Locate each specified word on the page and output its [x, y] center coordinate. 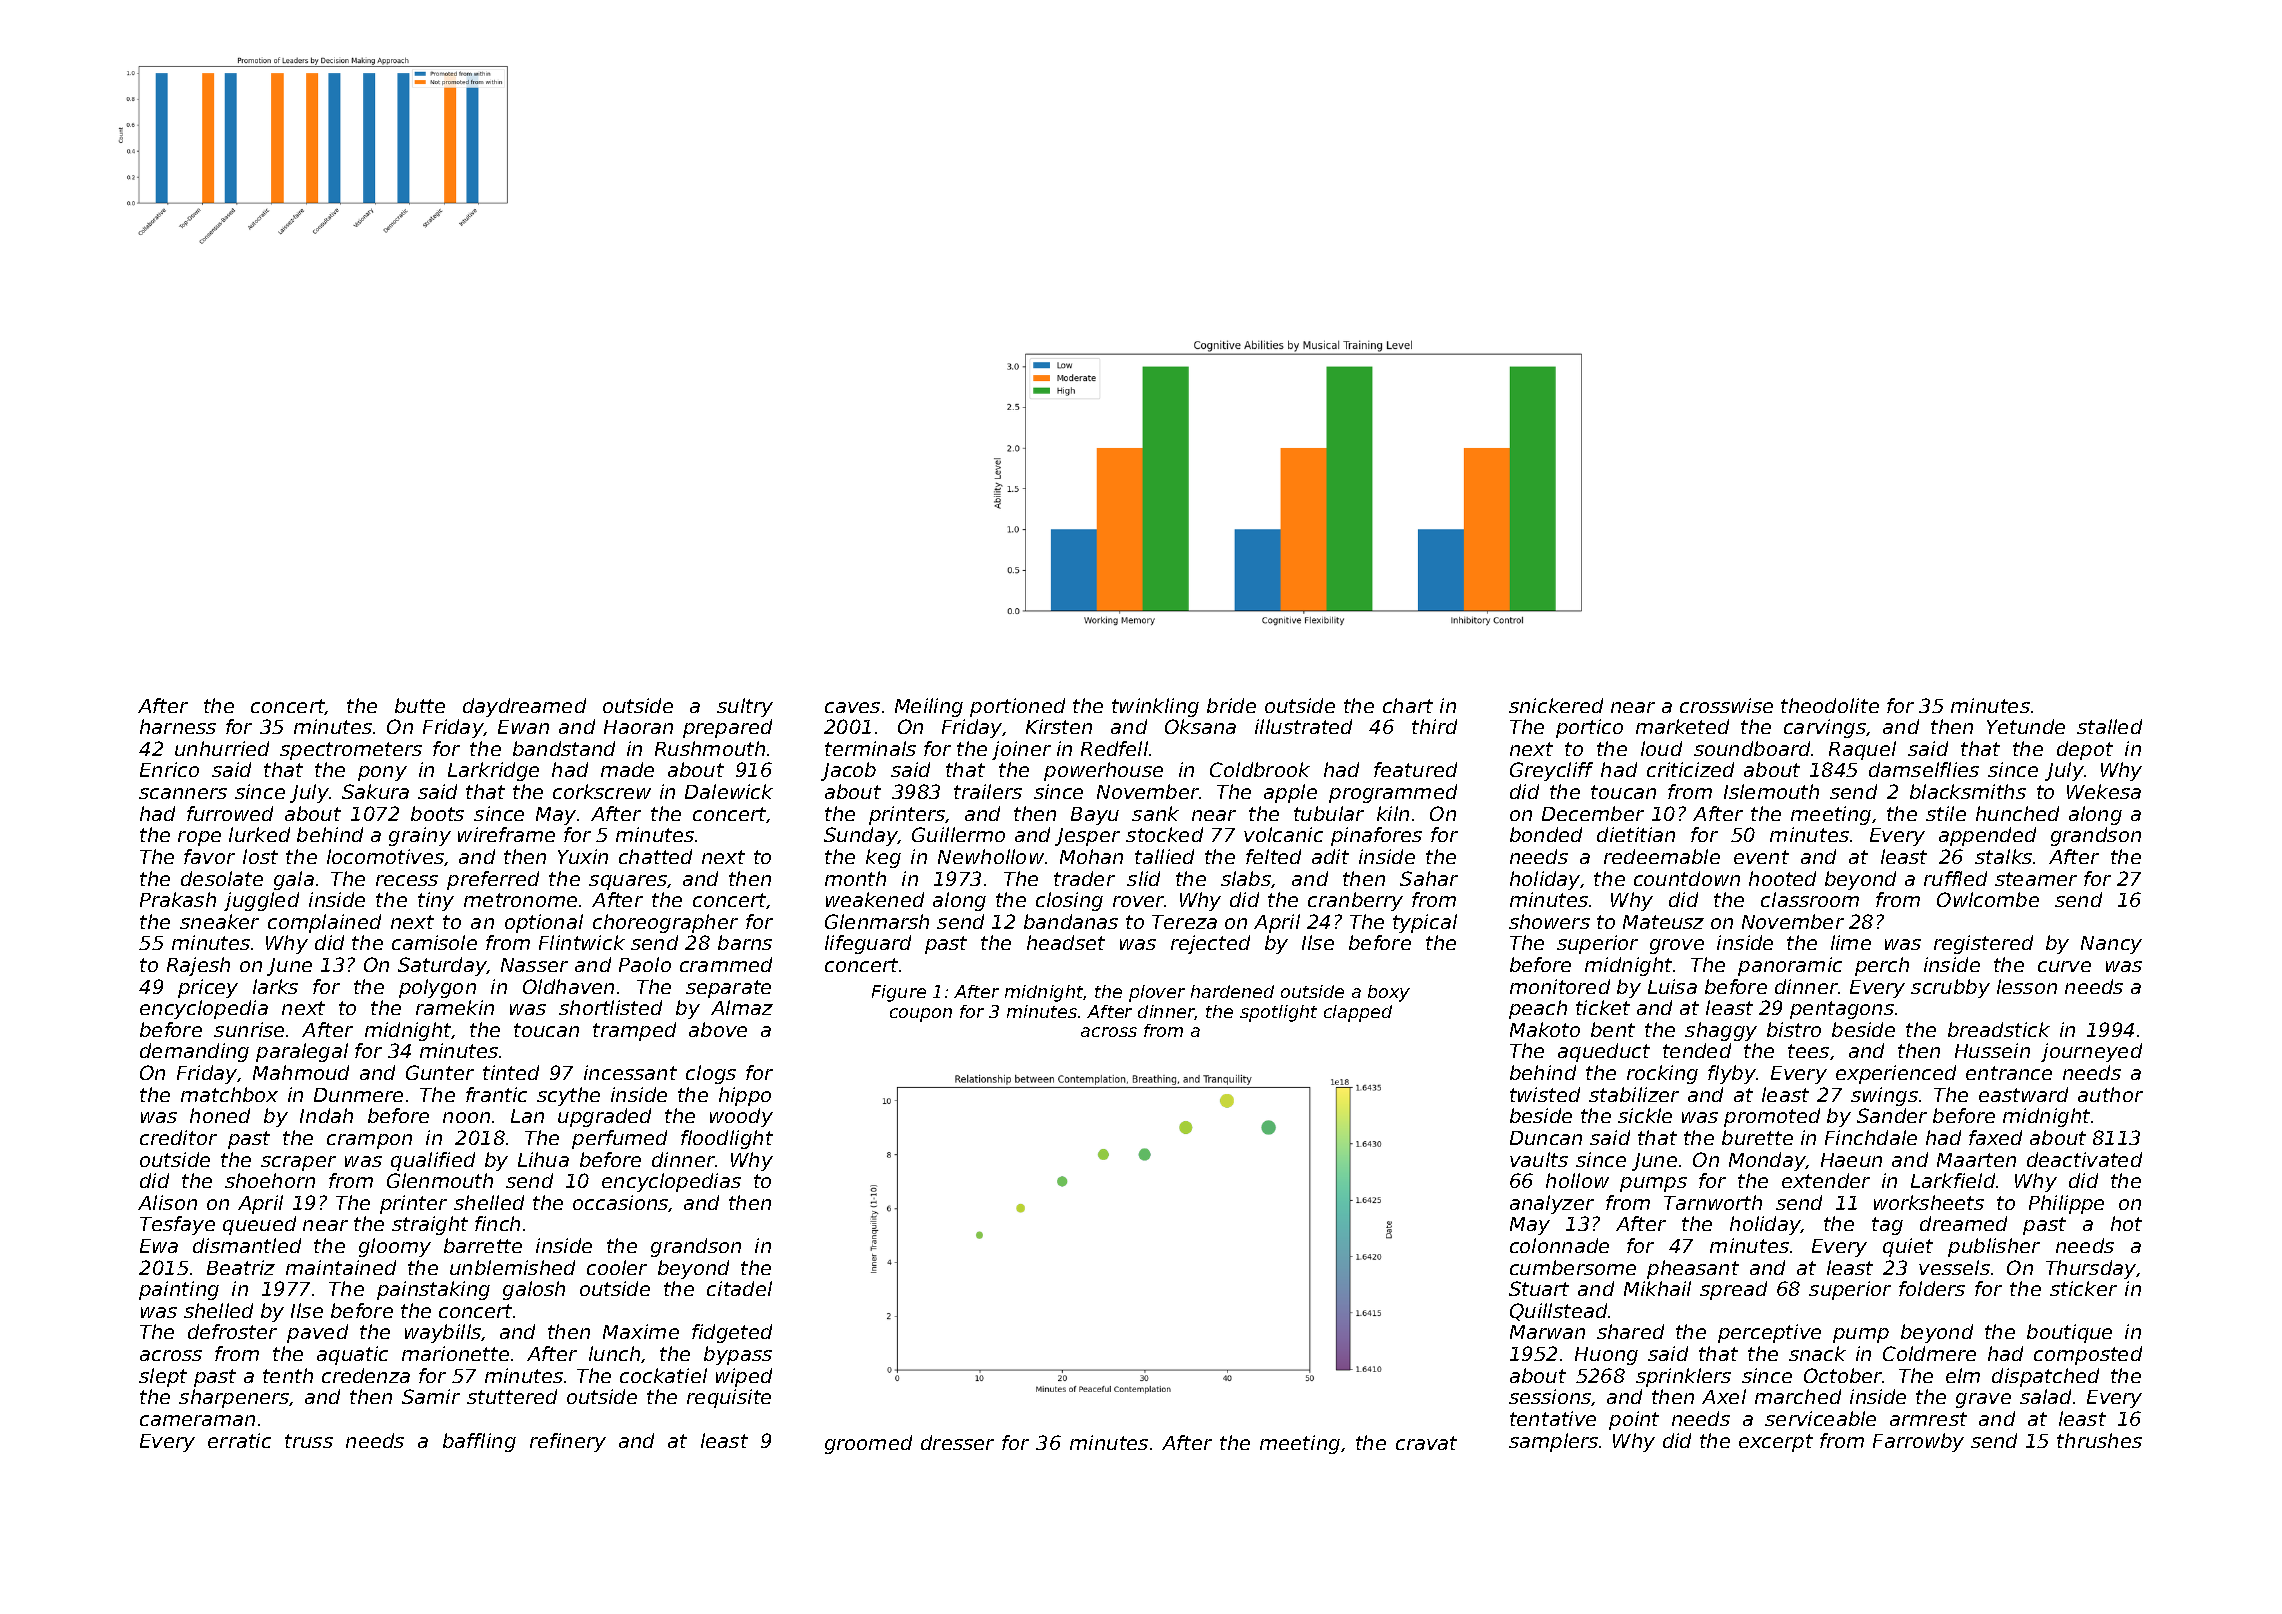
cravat [1426, 1443]
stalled [2109, 726]
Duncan [1546, 1138]
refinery [568, 1442]
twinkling [1155, 707]
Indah [326, 1115]
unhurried [222, 748]
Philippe [2066, 1204]
